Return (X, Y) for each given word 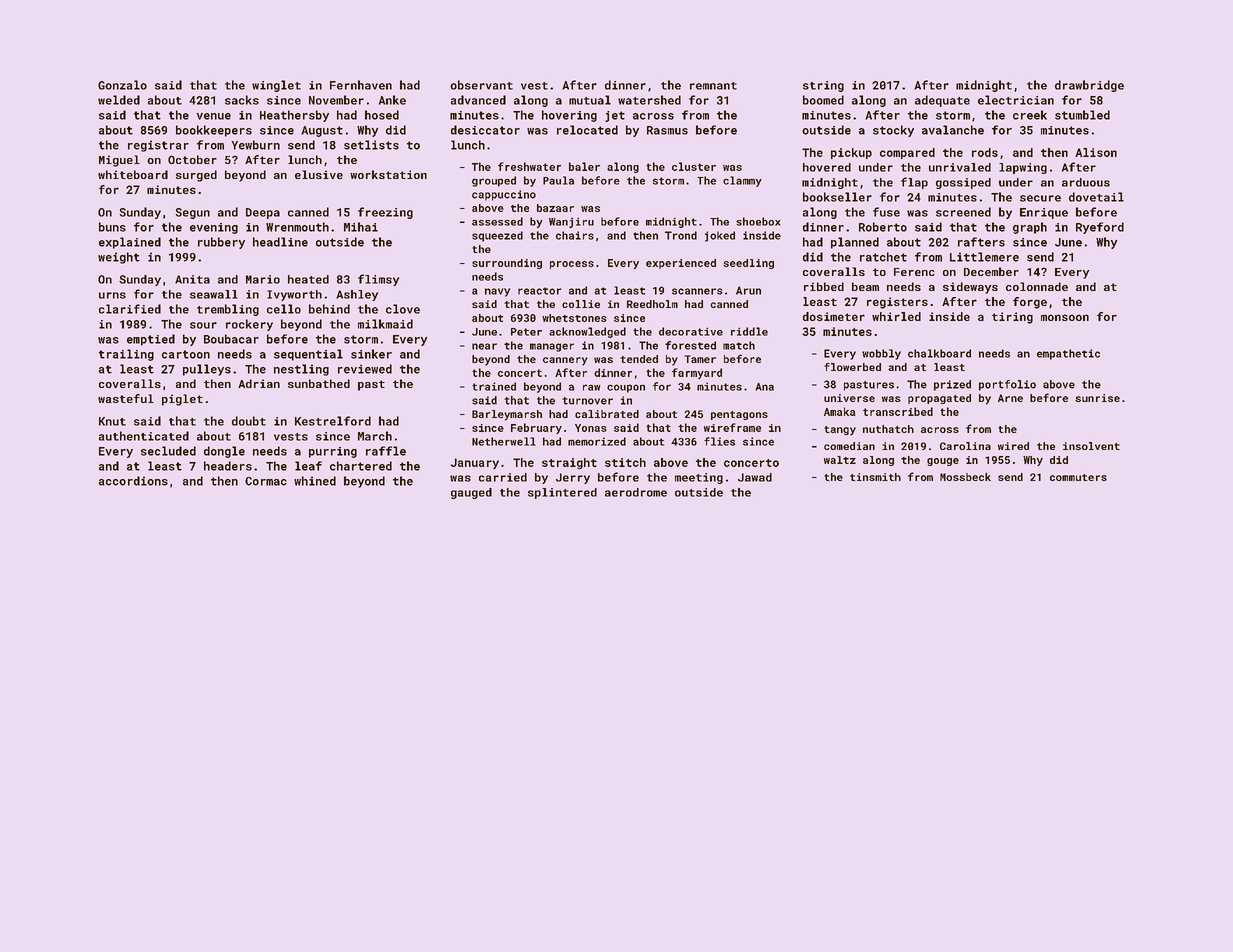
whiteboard (133, 174)
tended (639, 359)
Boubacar (231, 339)
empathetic (1068, 354)
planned (855, 243)
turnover (587, 401)
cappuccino (504, 195)
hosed (382, 115)
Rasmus (667, 130)
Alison (1096, 152)
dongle (224, 452)
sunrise (1097, 398)
